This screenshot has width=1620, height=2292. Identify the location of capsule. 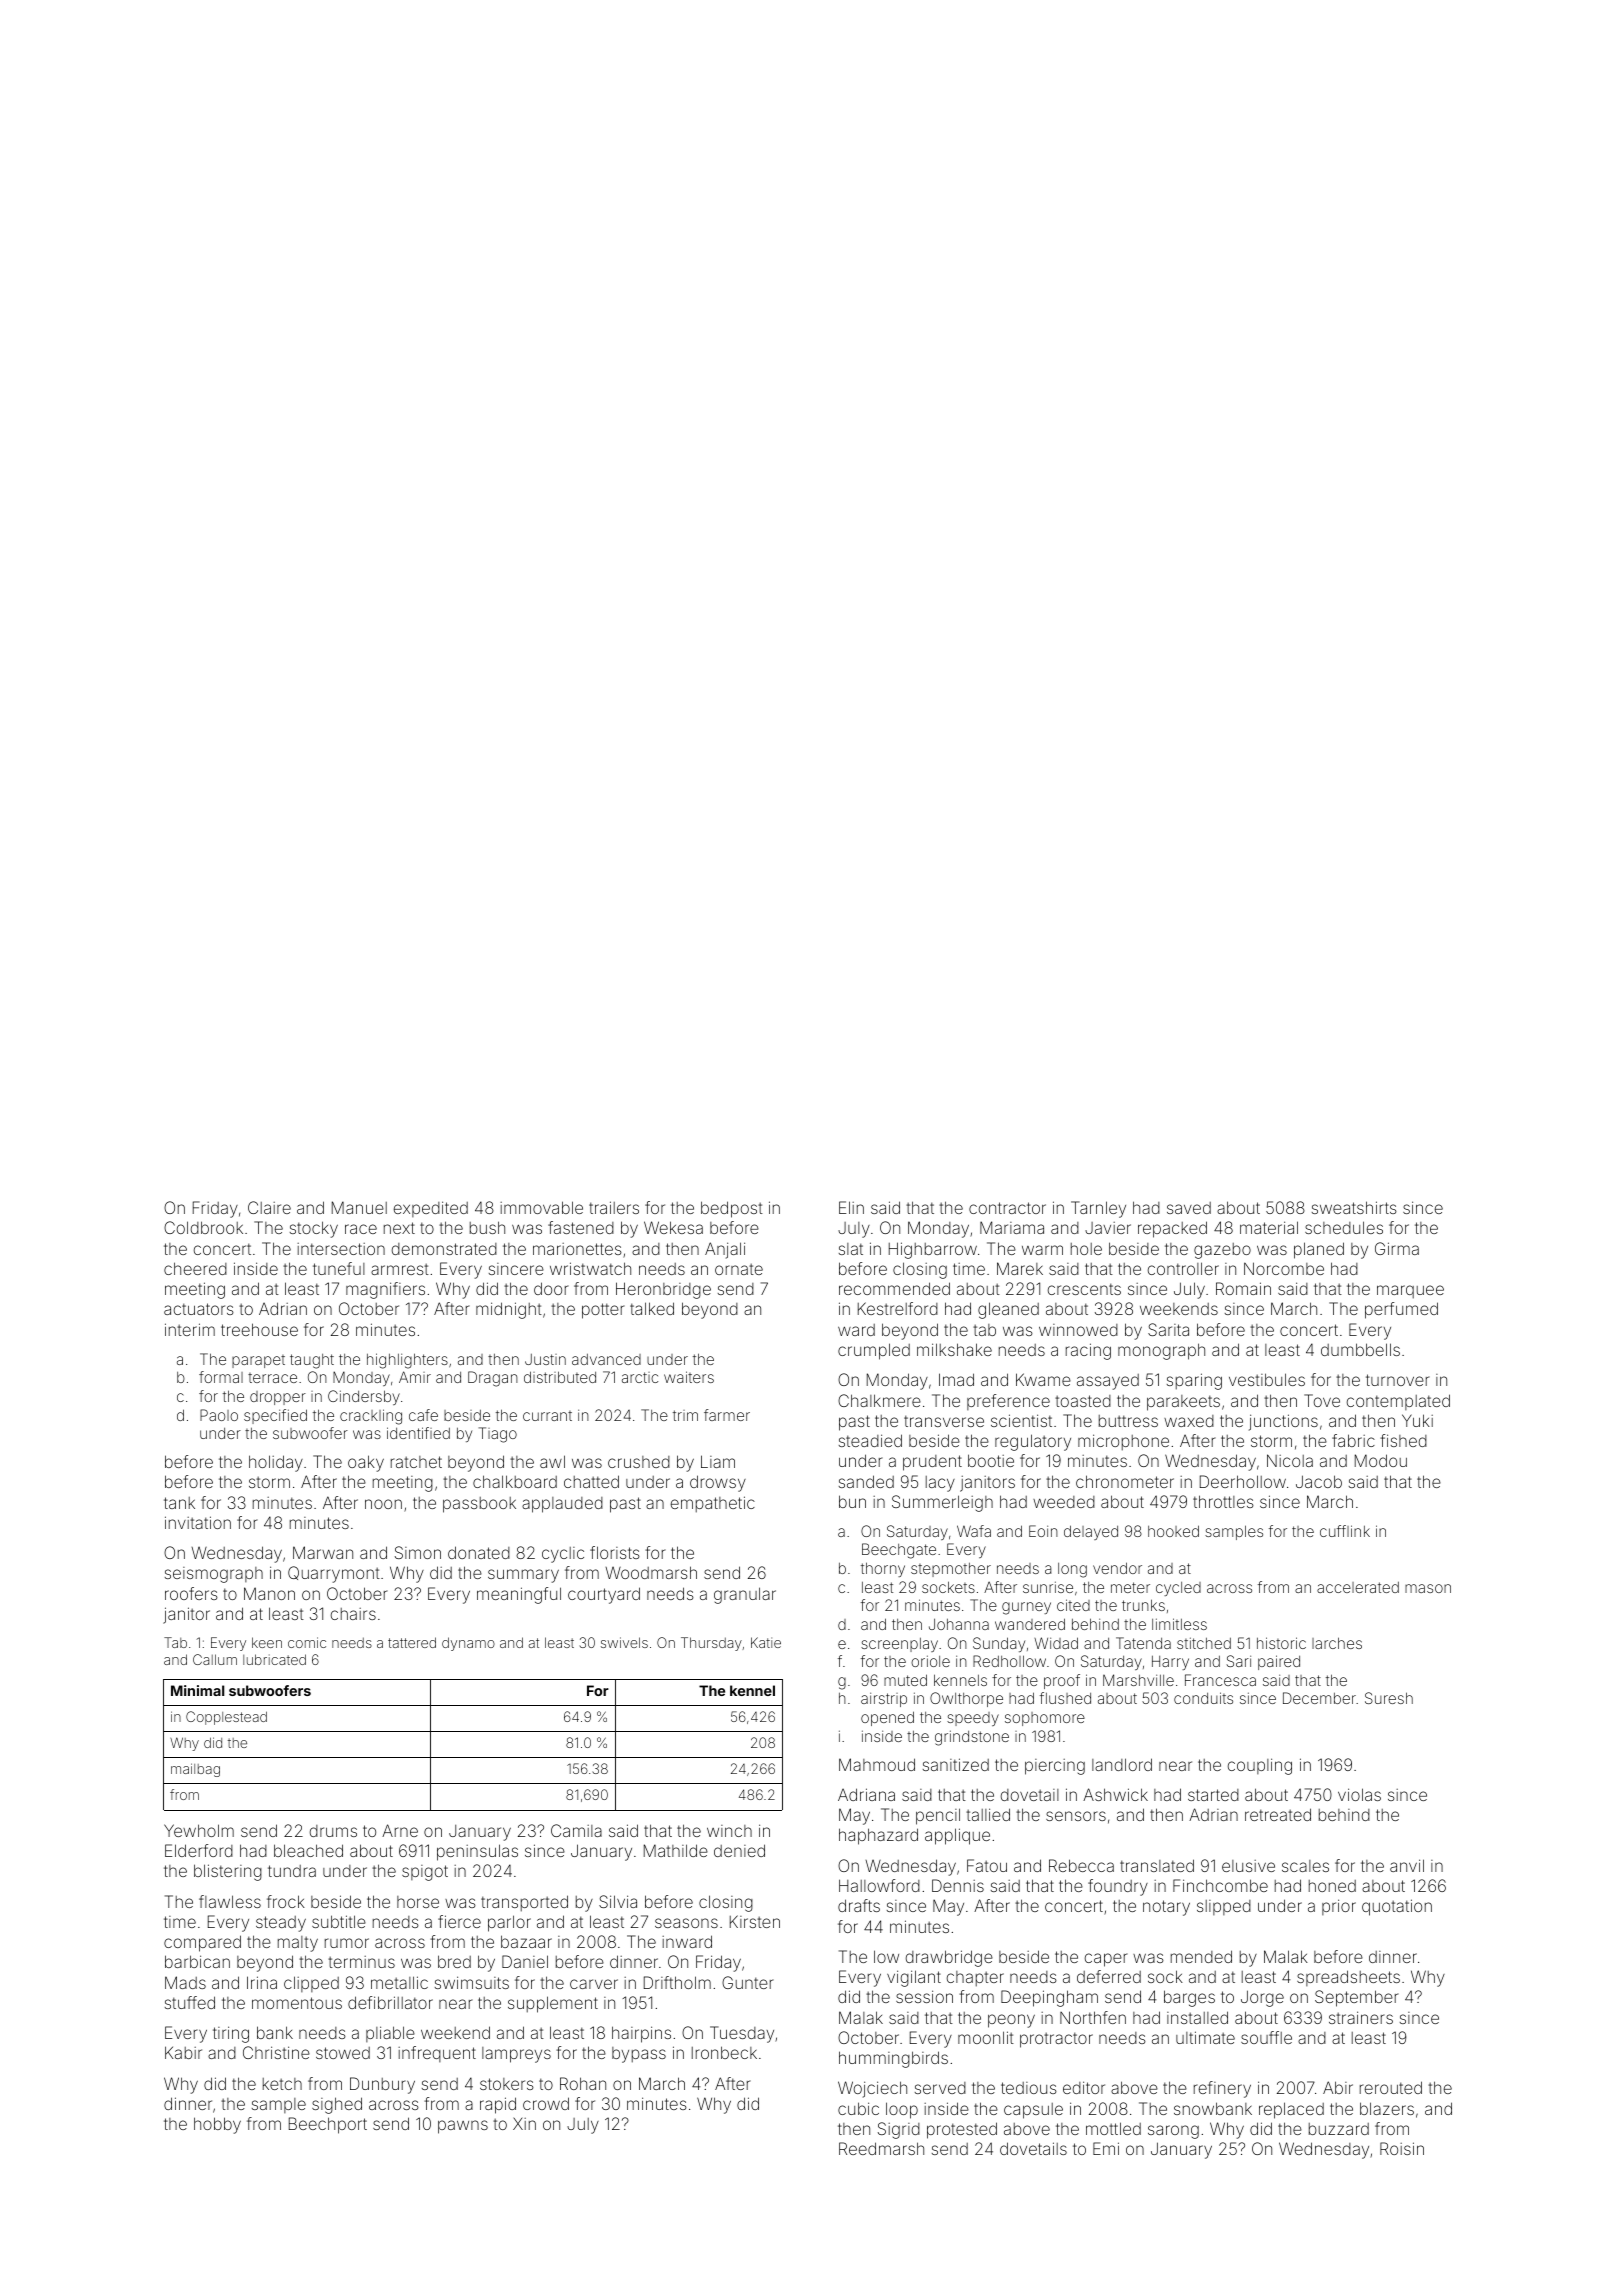
(1033, 2111).
